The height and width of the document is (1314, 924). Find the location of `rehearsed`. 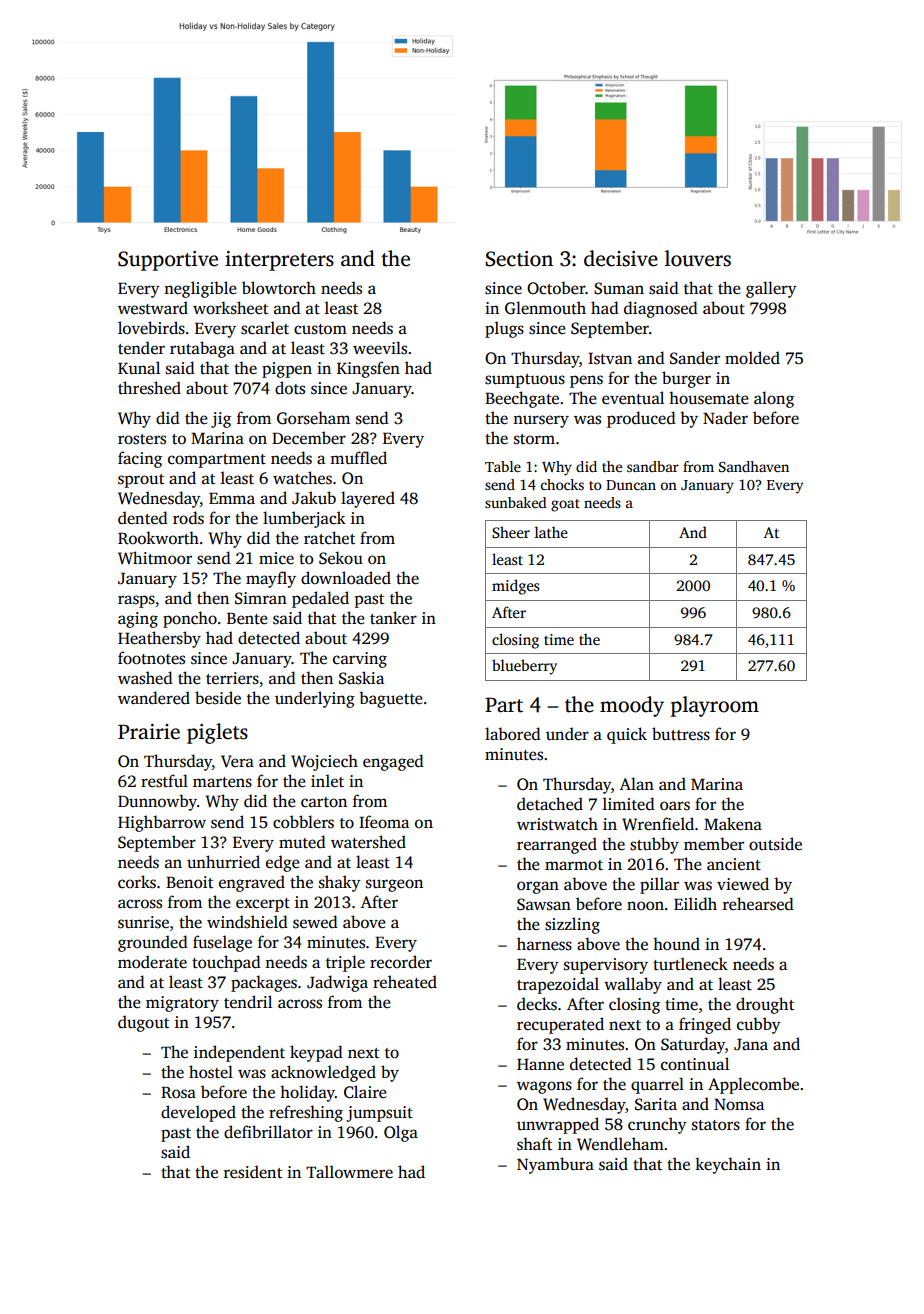

rehearsed is located at coordinates (758, 904).
